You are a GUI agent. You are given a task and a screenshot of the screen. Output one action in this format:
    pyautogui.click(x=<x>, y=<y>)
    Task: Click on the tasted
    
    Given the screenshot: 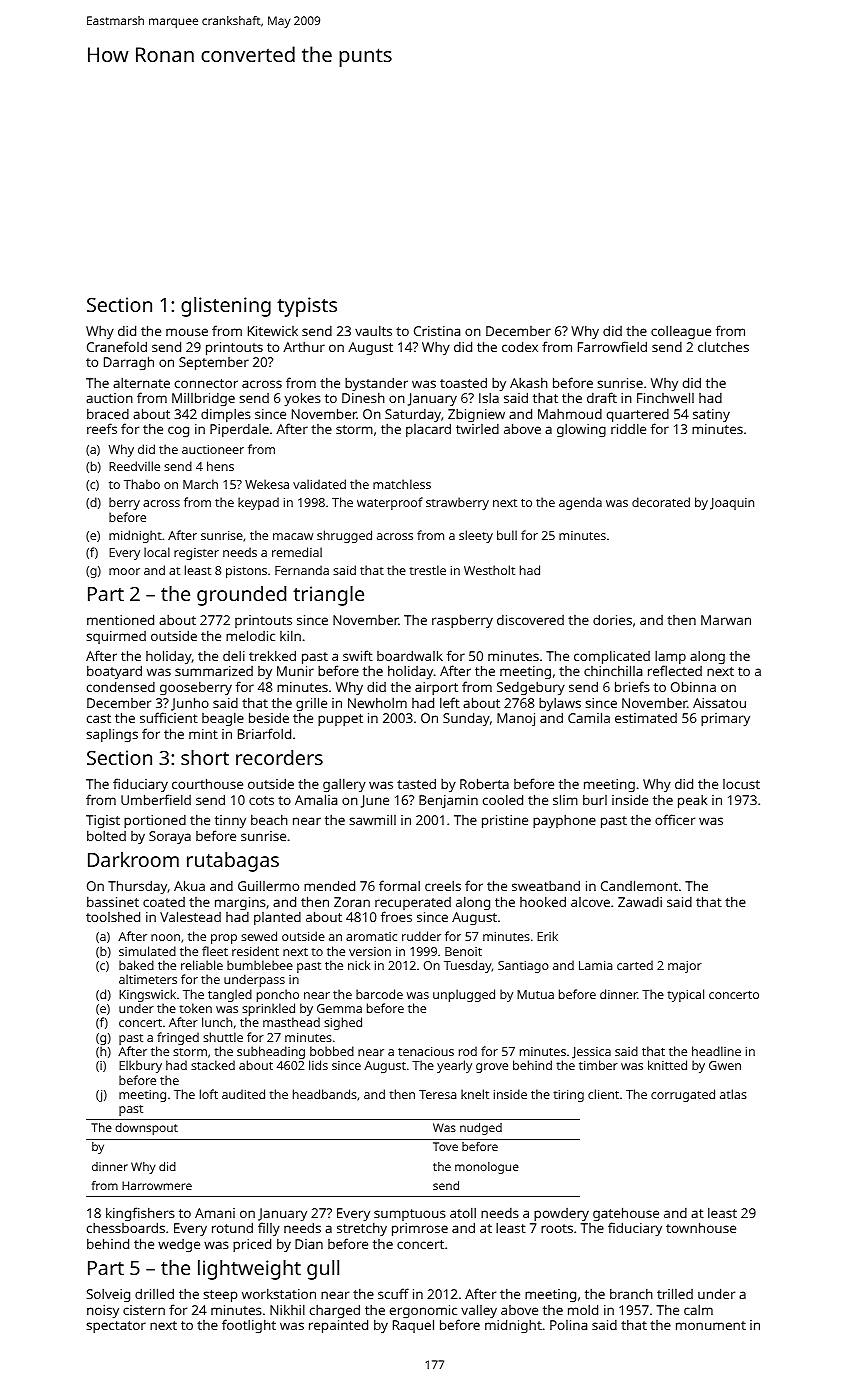 What is the action you would take?
    pyautogui.click(x=416, y=783)
